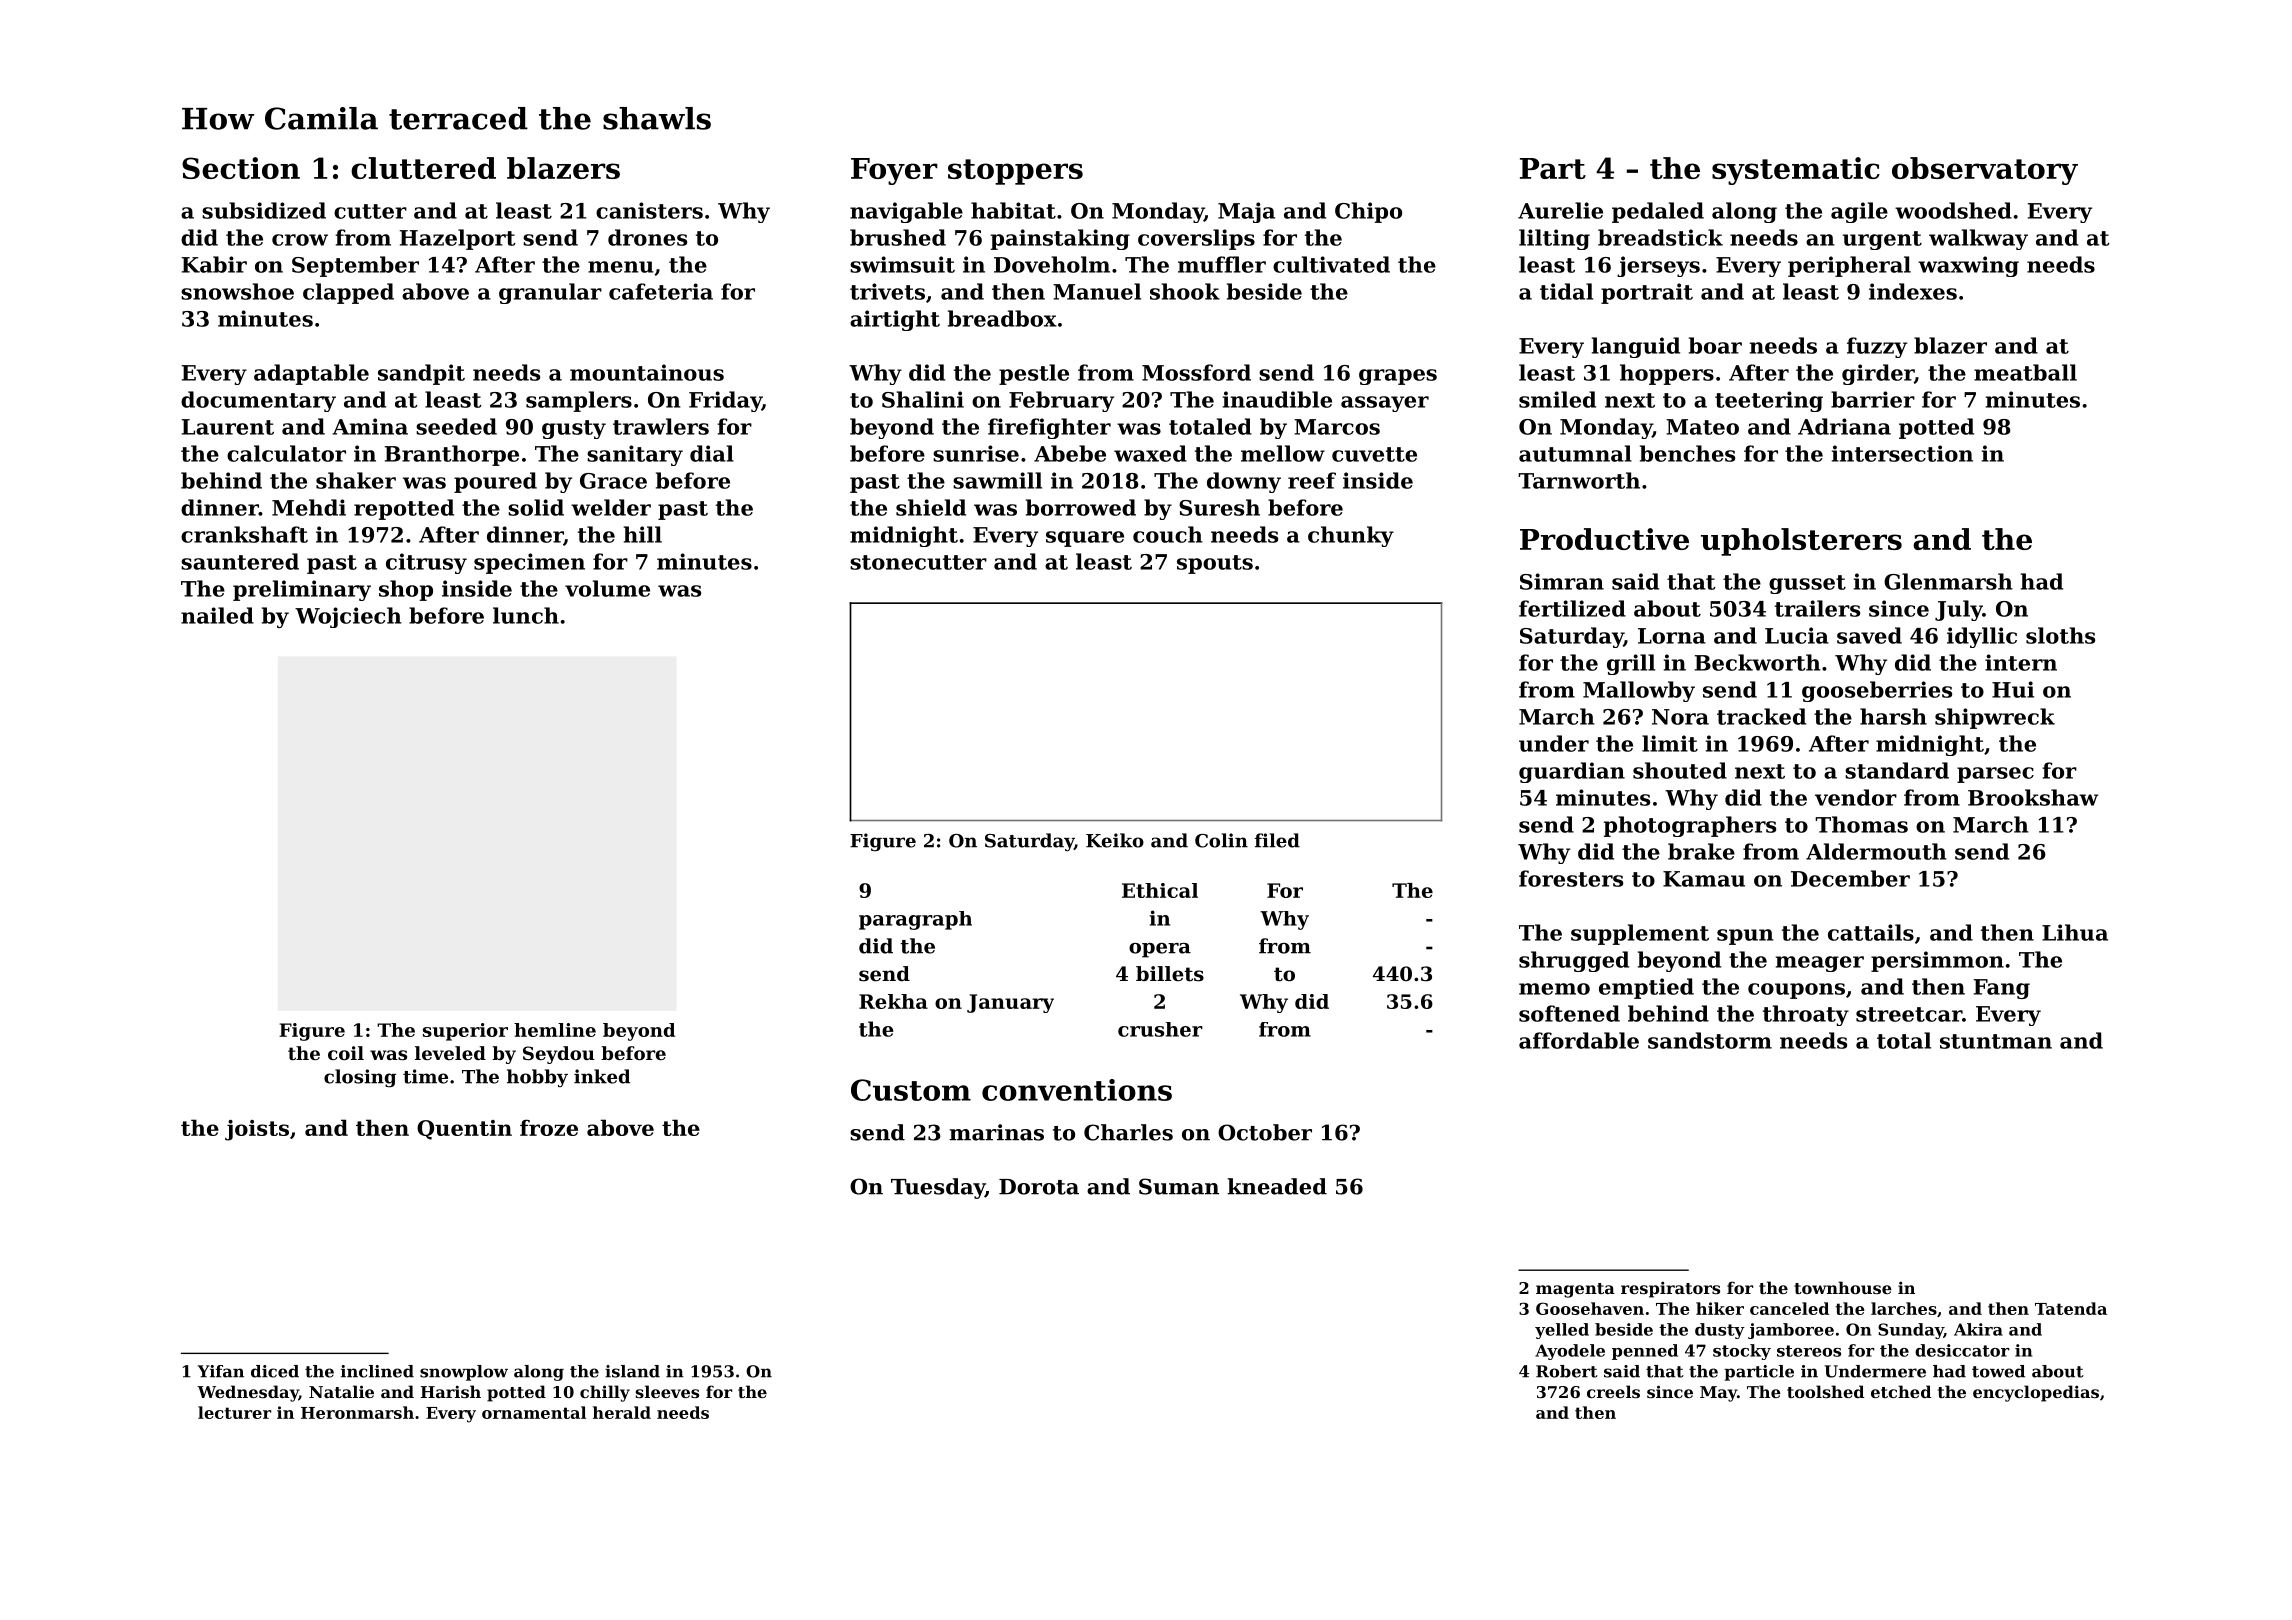  Describe the element at coordinates (2036, 1393) in the document. I see `encyclopedias` at that location.
